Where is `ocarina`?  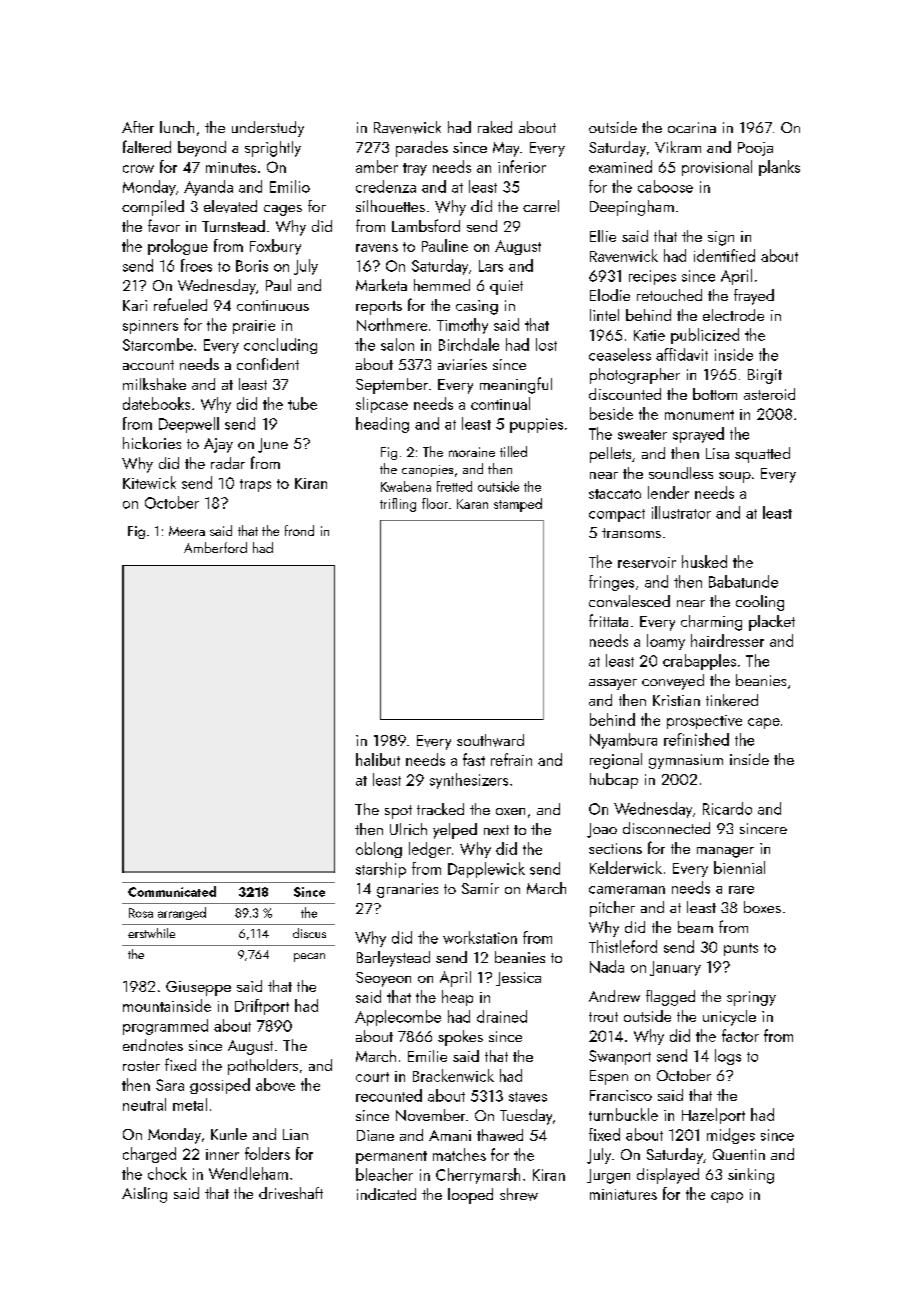 ocarina is located at coordinates (692, 127).
